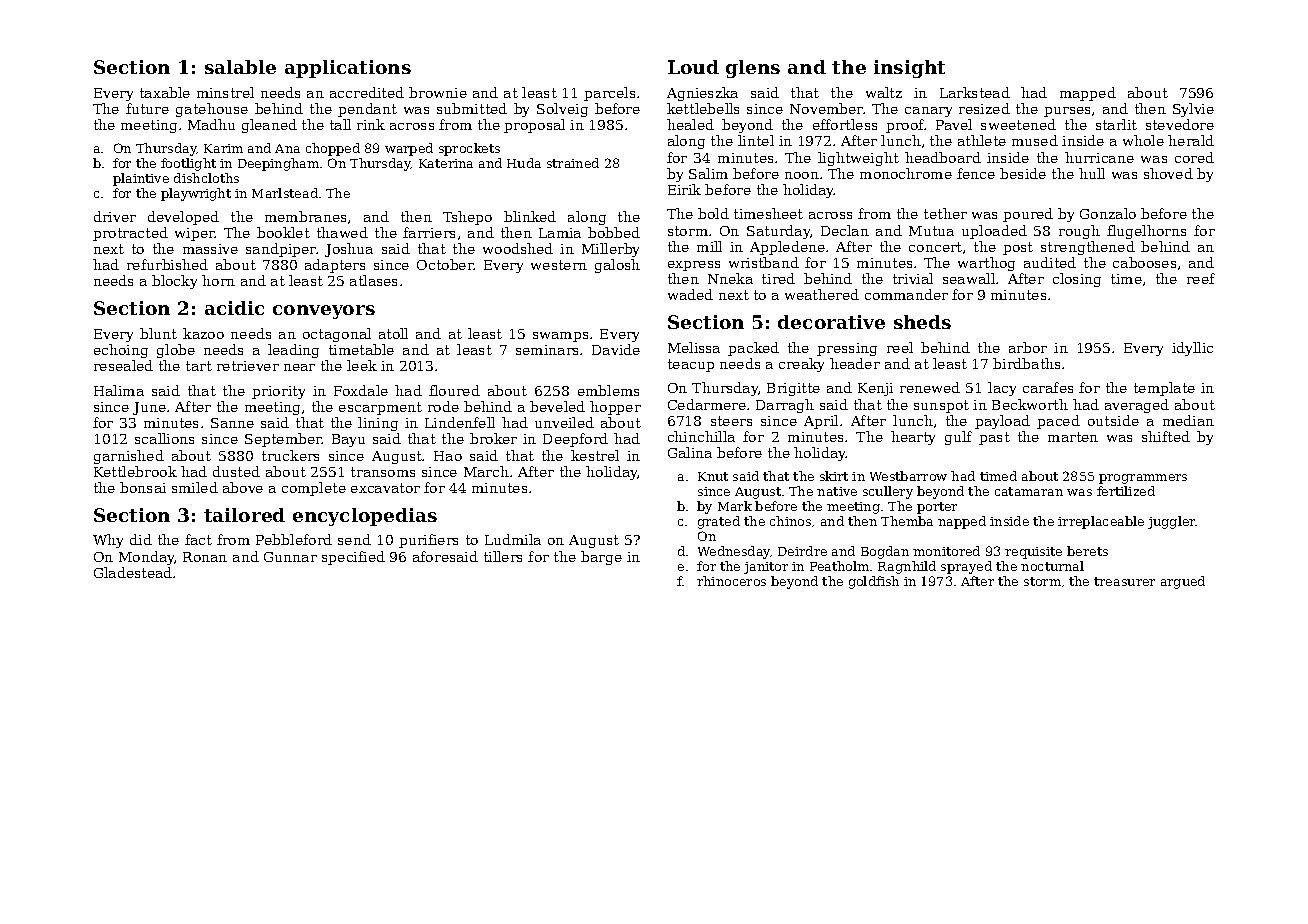 The width and height of the document is (1308, 924). What do you see at coordinates (874, 582) in the document?
I see `goldfish` at bounding box center [874, 582].
